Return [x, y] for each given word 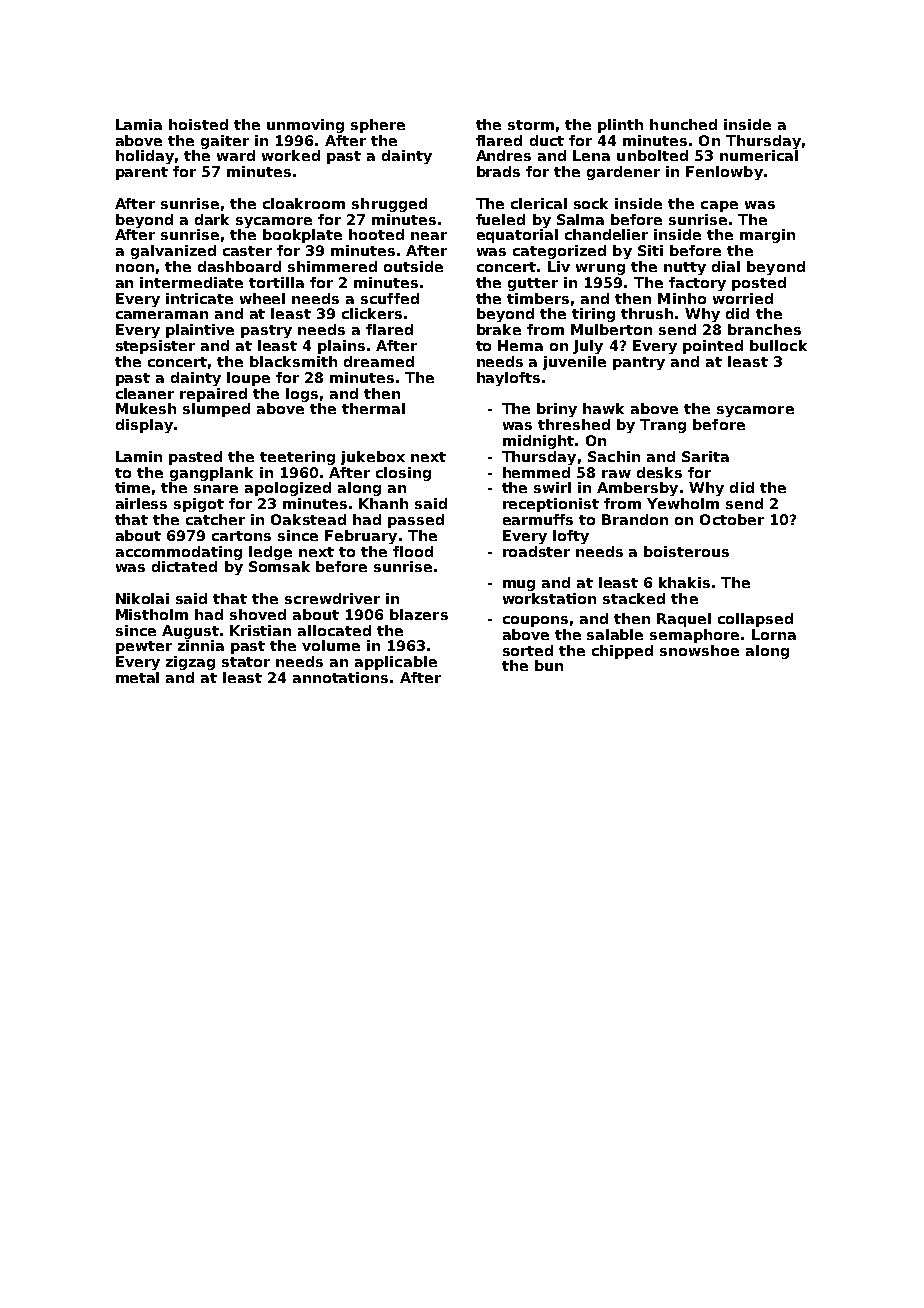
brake [499, 329]
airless [141, 503]
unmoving [305, 126]
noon [135, 268]
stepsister [155, 347]
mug [519, 585]
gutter [533, 284]
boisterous [686, 551]
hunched [683, 124]
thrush [647, 313]
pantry [639, 363]
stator [246, 662]
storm [531, 125]
